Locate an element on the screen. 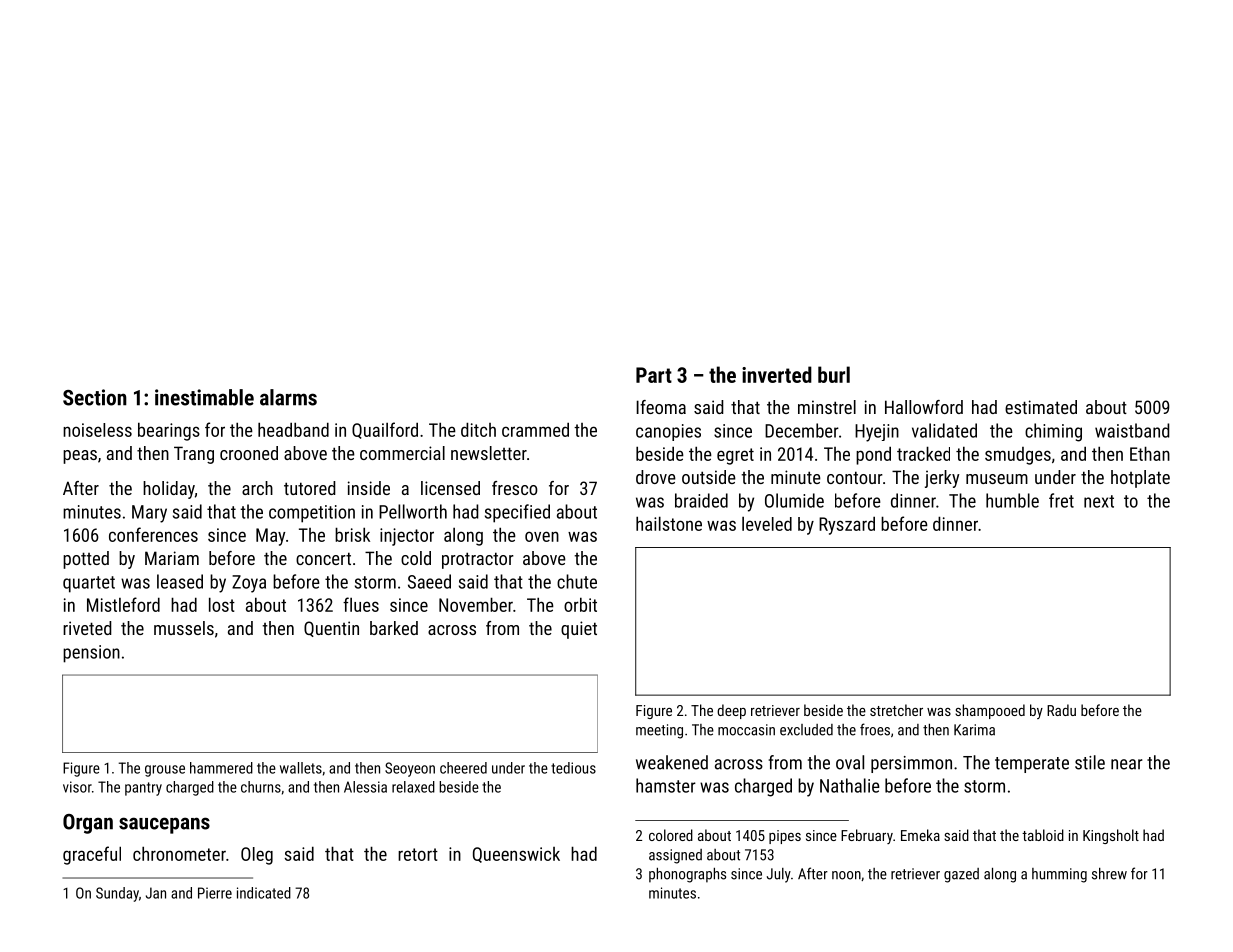 The width and height of the screenshot is (1233, 952). Karima is located at coordinates (974, 730).
